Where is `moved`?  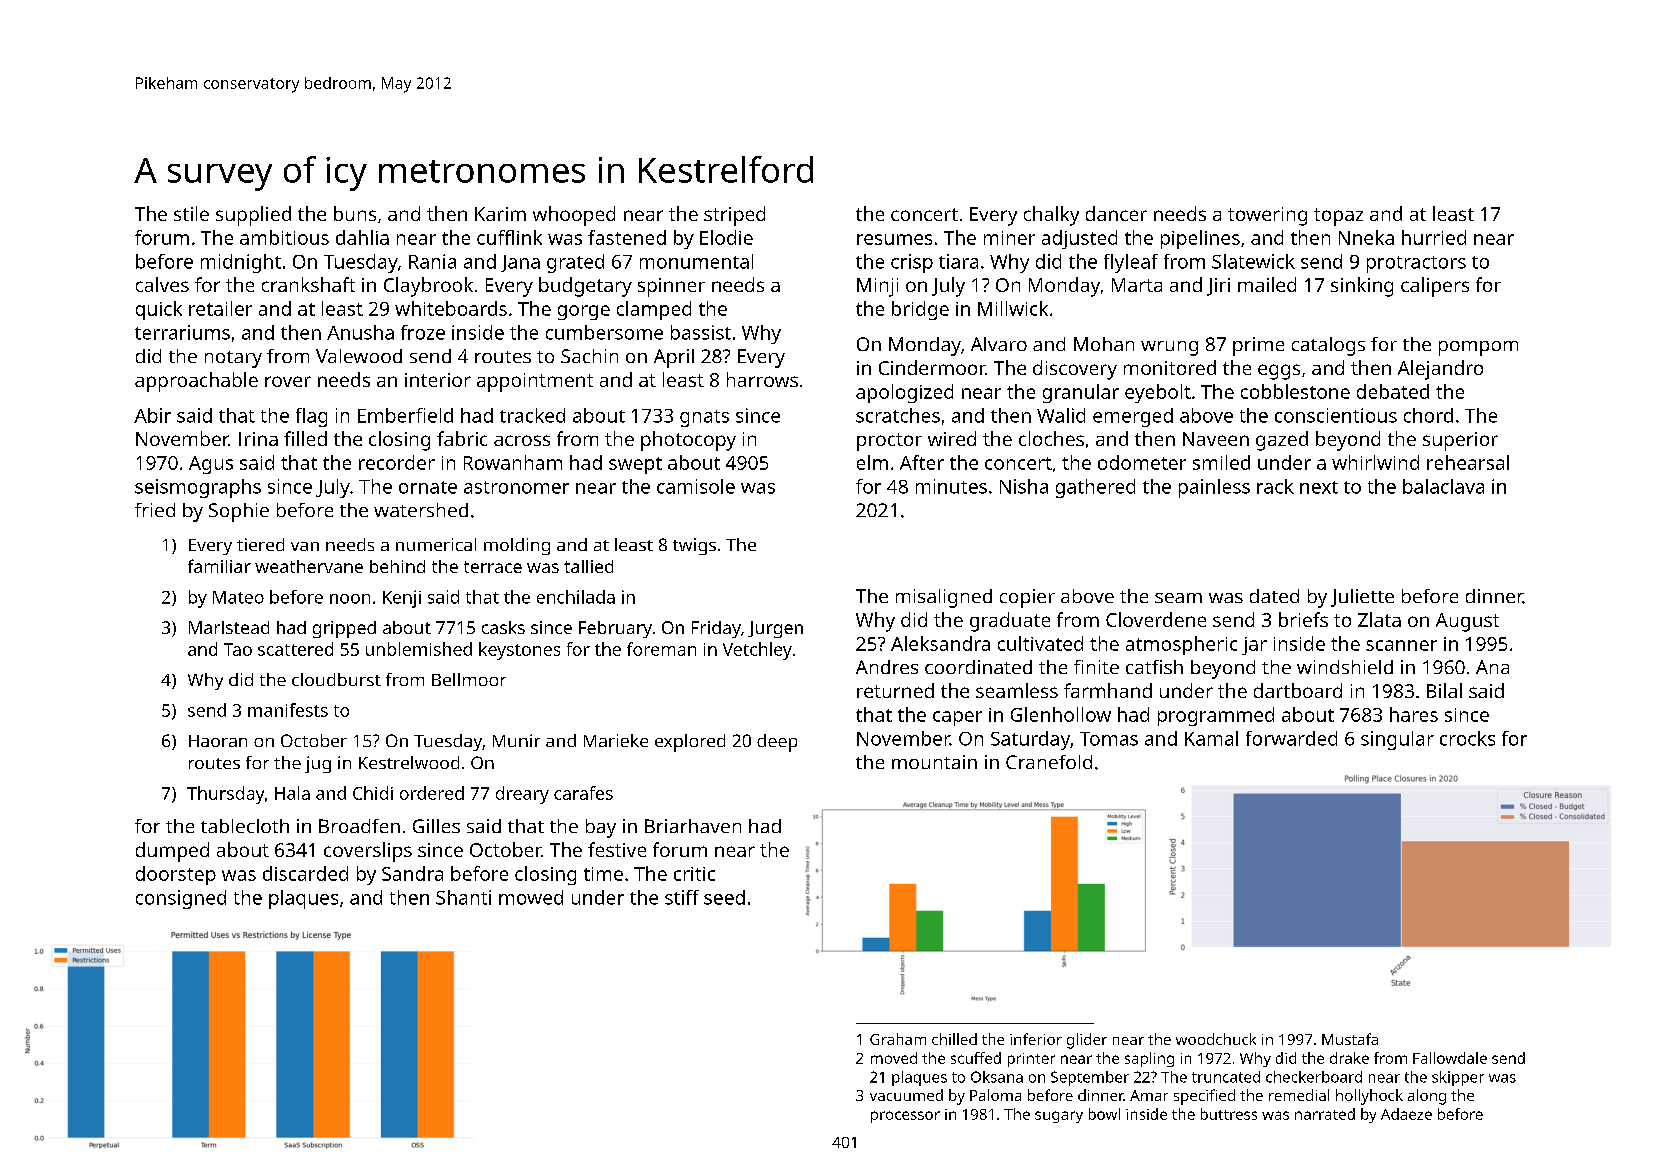
moved is located at coordinates (894, 1058).
